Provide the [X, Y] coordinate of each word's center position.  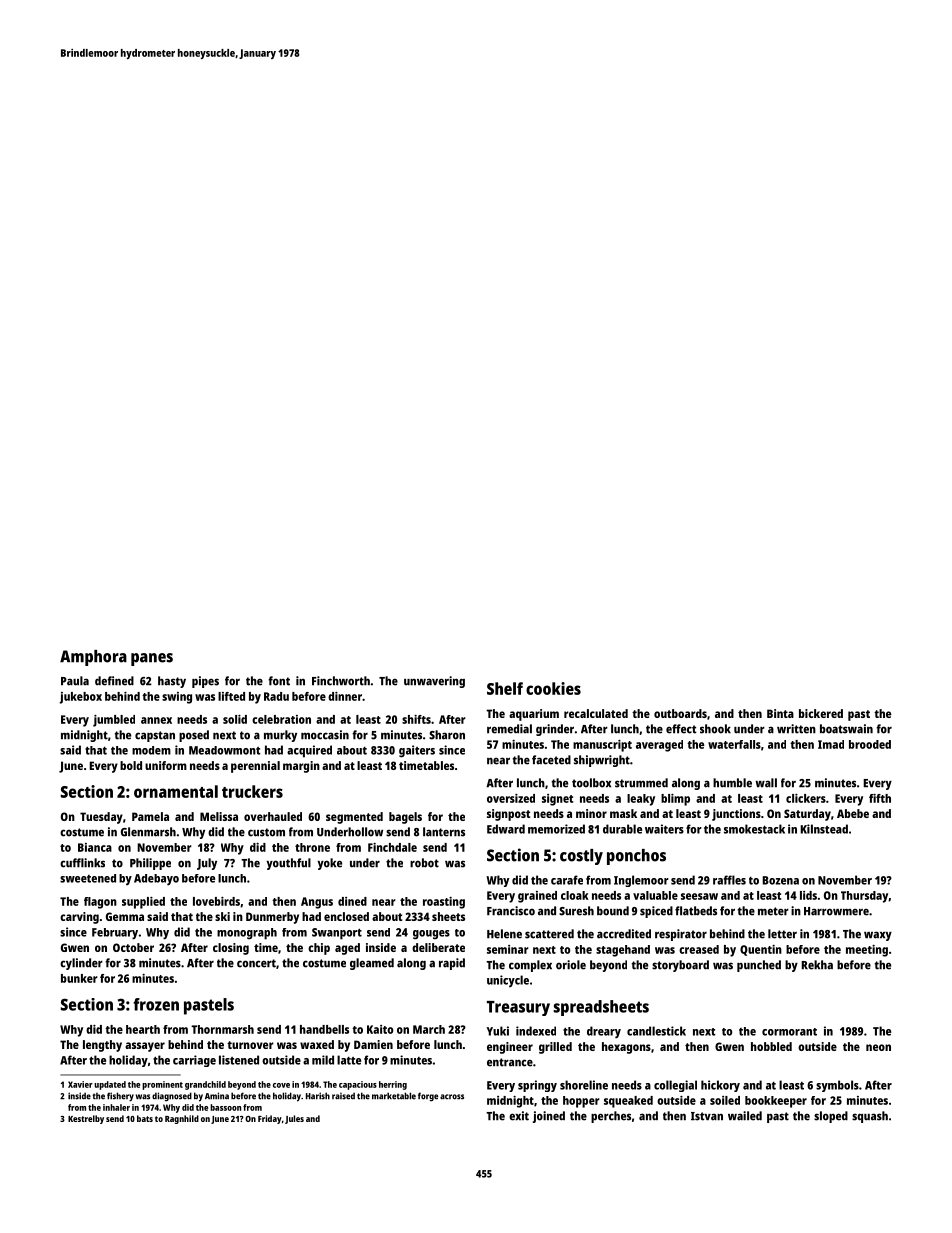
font [279, 681]
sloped [831, 1117]
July [207, 864]
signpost [508, 815]
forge [428, 1097]
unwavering [434, 682]
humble [732, 783]
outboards [680, 713]
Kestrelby [86, 1119]
